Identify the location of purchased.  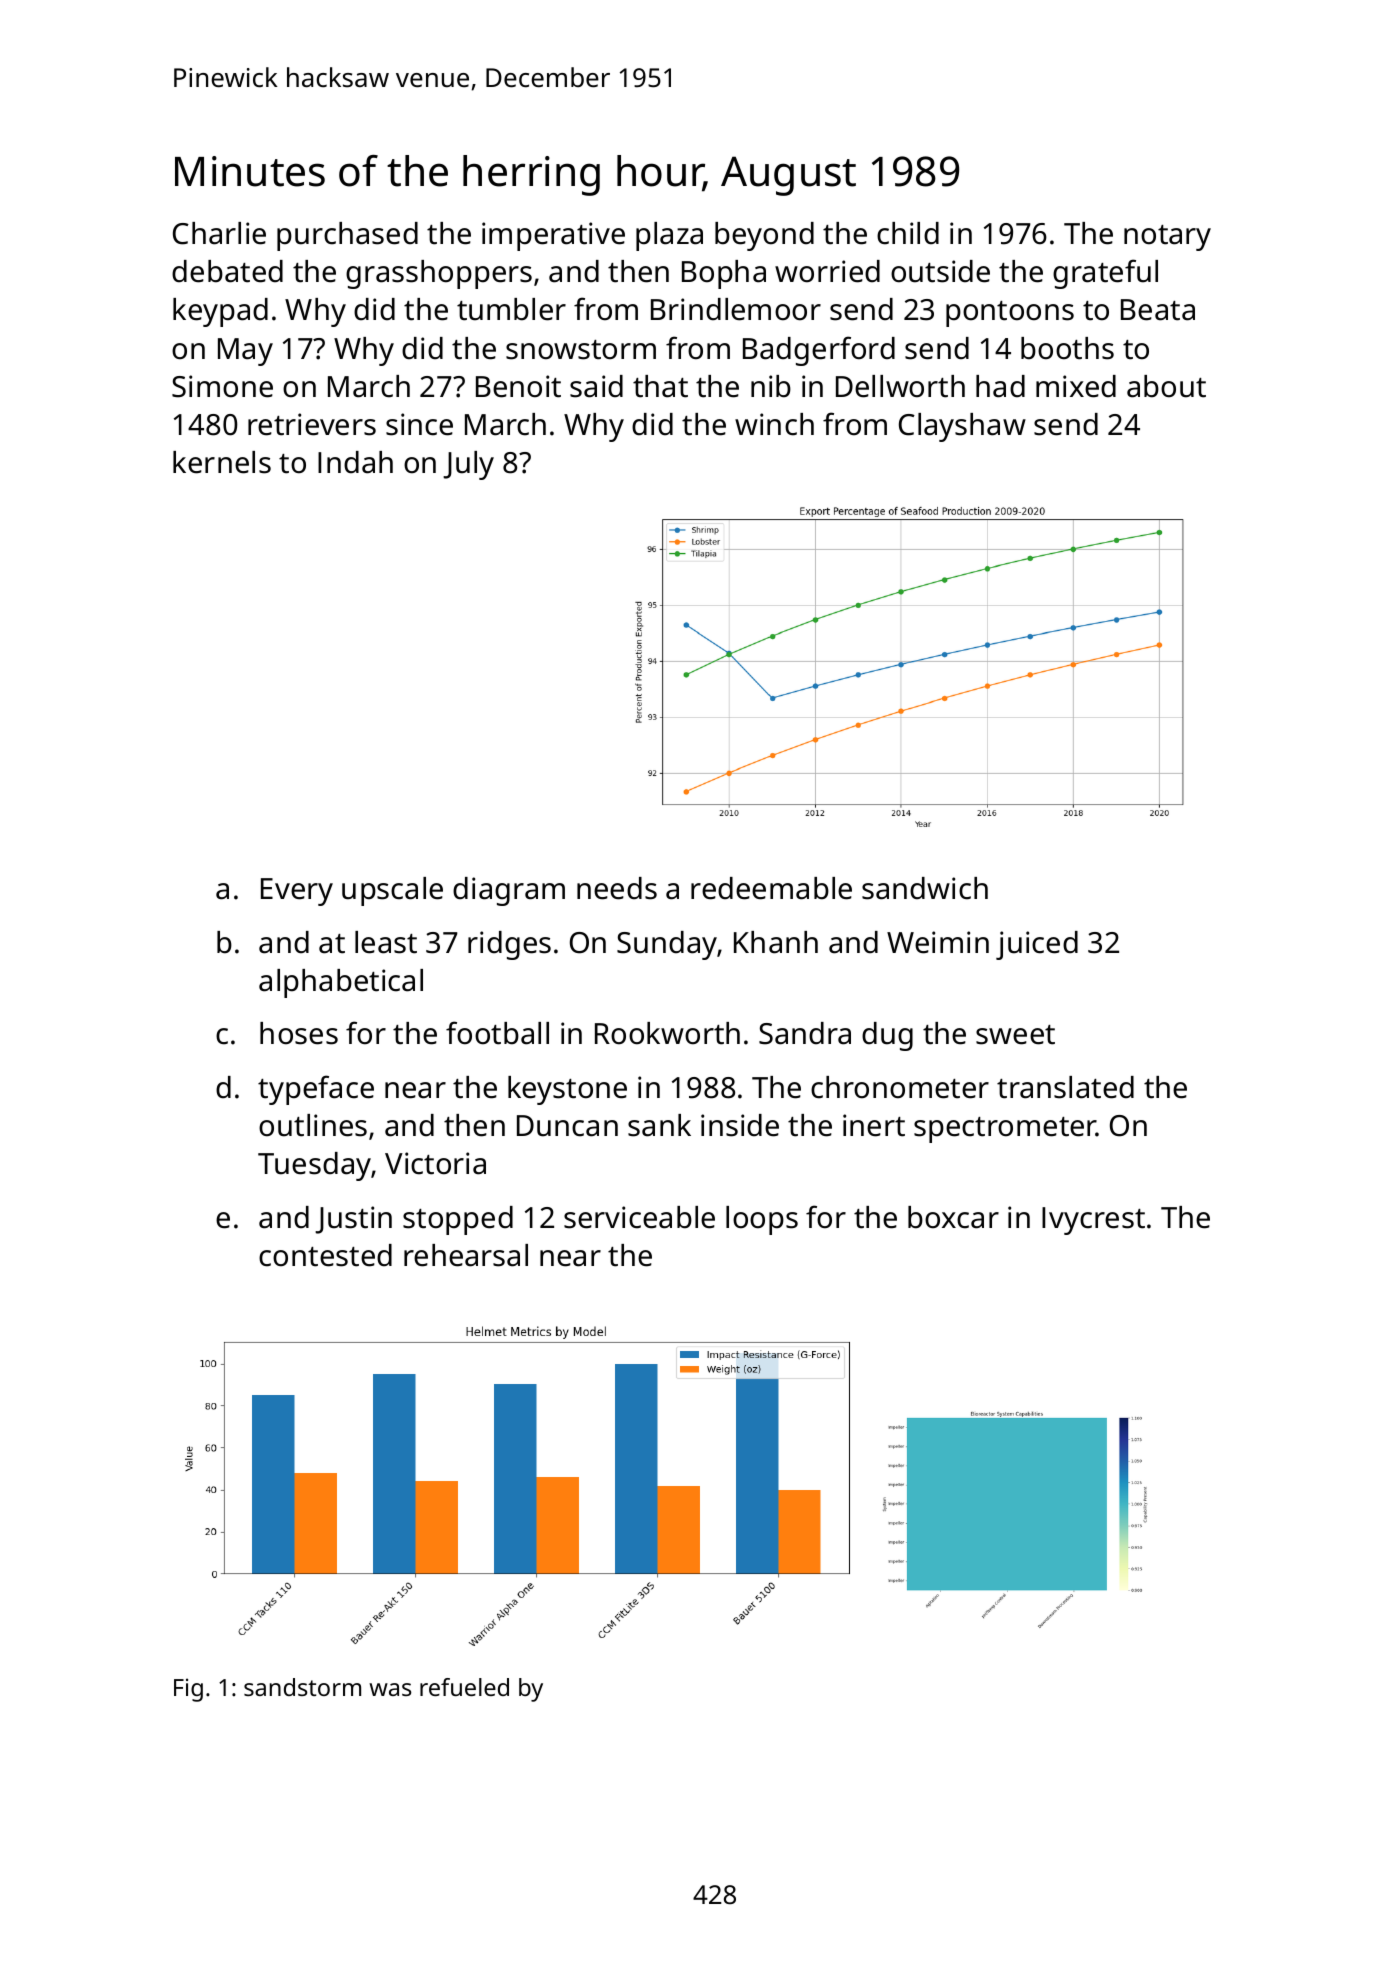
(347, 236).
